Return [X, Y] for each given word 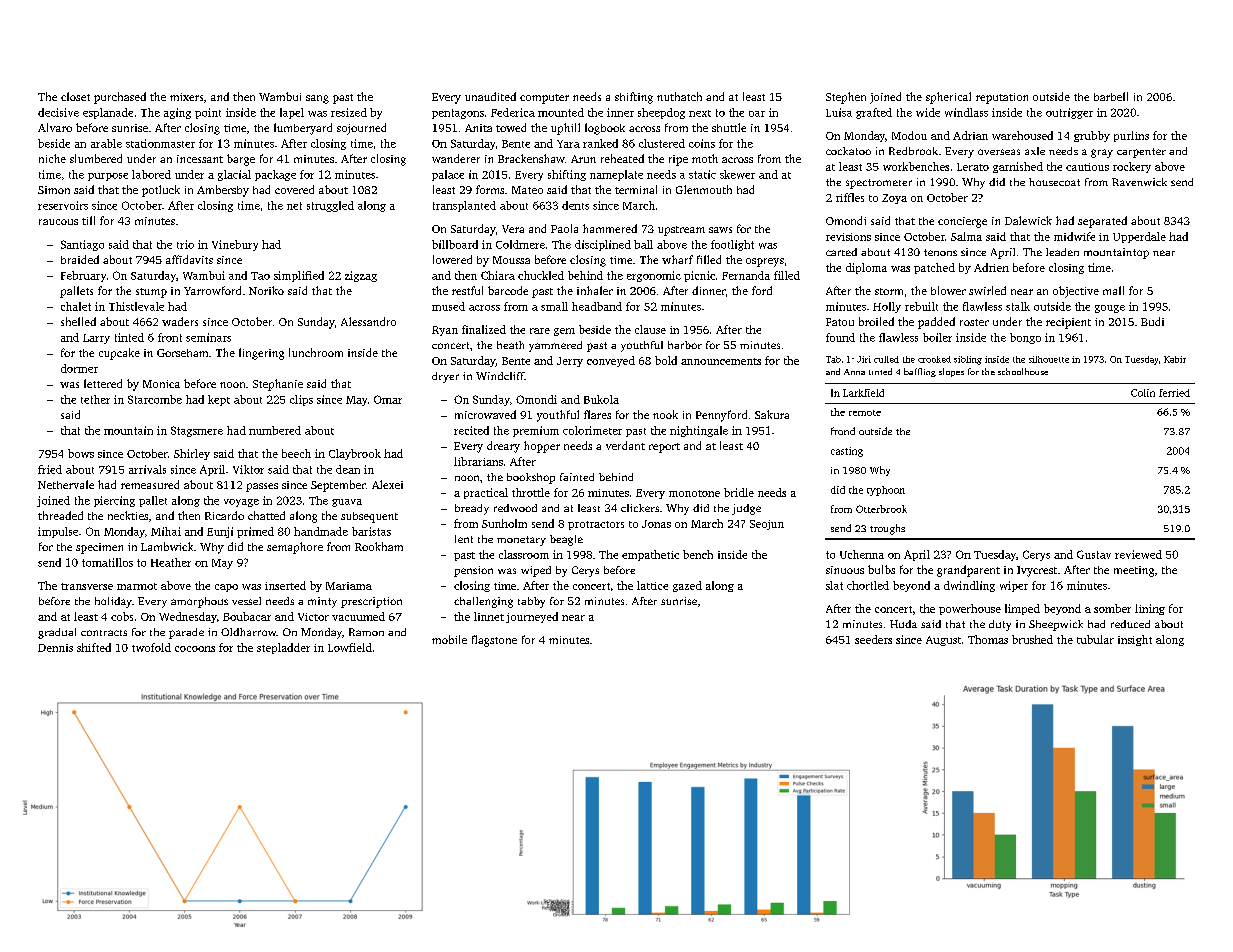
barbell [1111, 96]
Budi [1152, 321]
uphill [565, 129]
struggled [330, 206]
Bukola [601, 399]
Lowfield [350, 647]
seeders [873, 639]
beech [296, 453]
